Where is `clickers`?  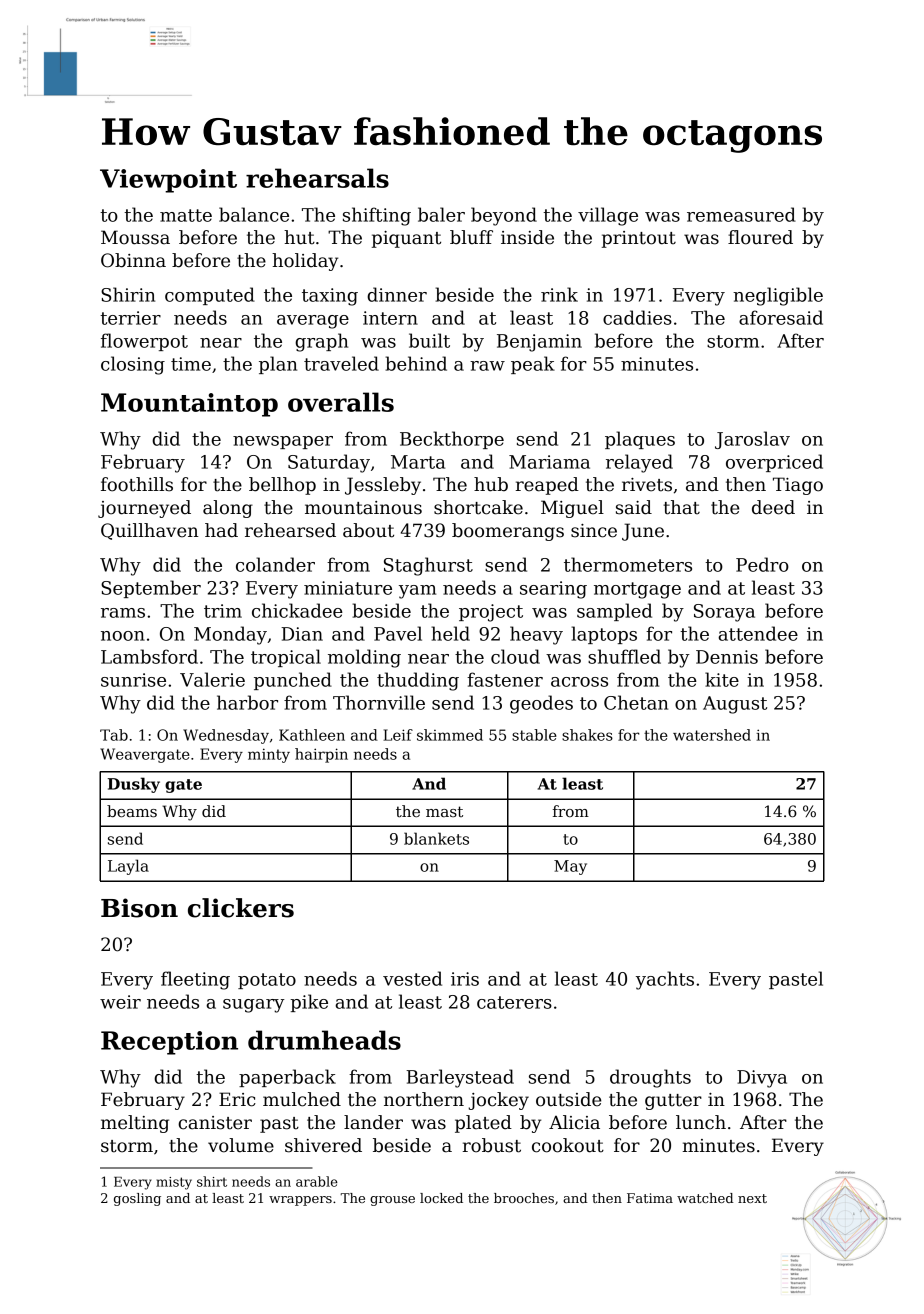
clickers is located at coordinates (241, 908).
